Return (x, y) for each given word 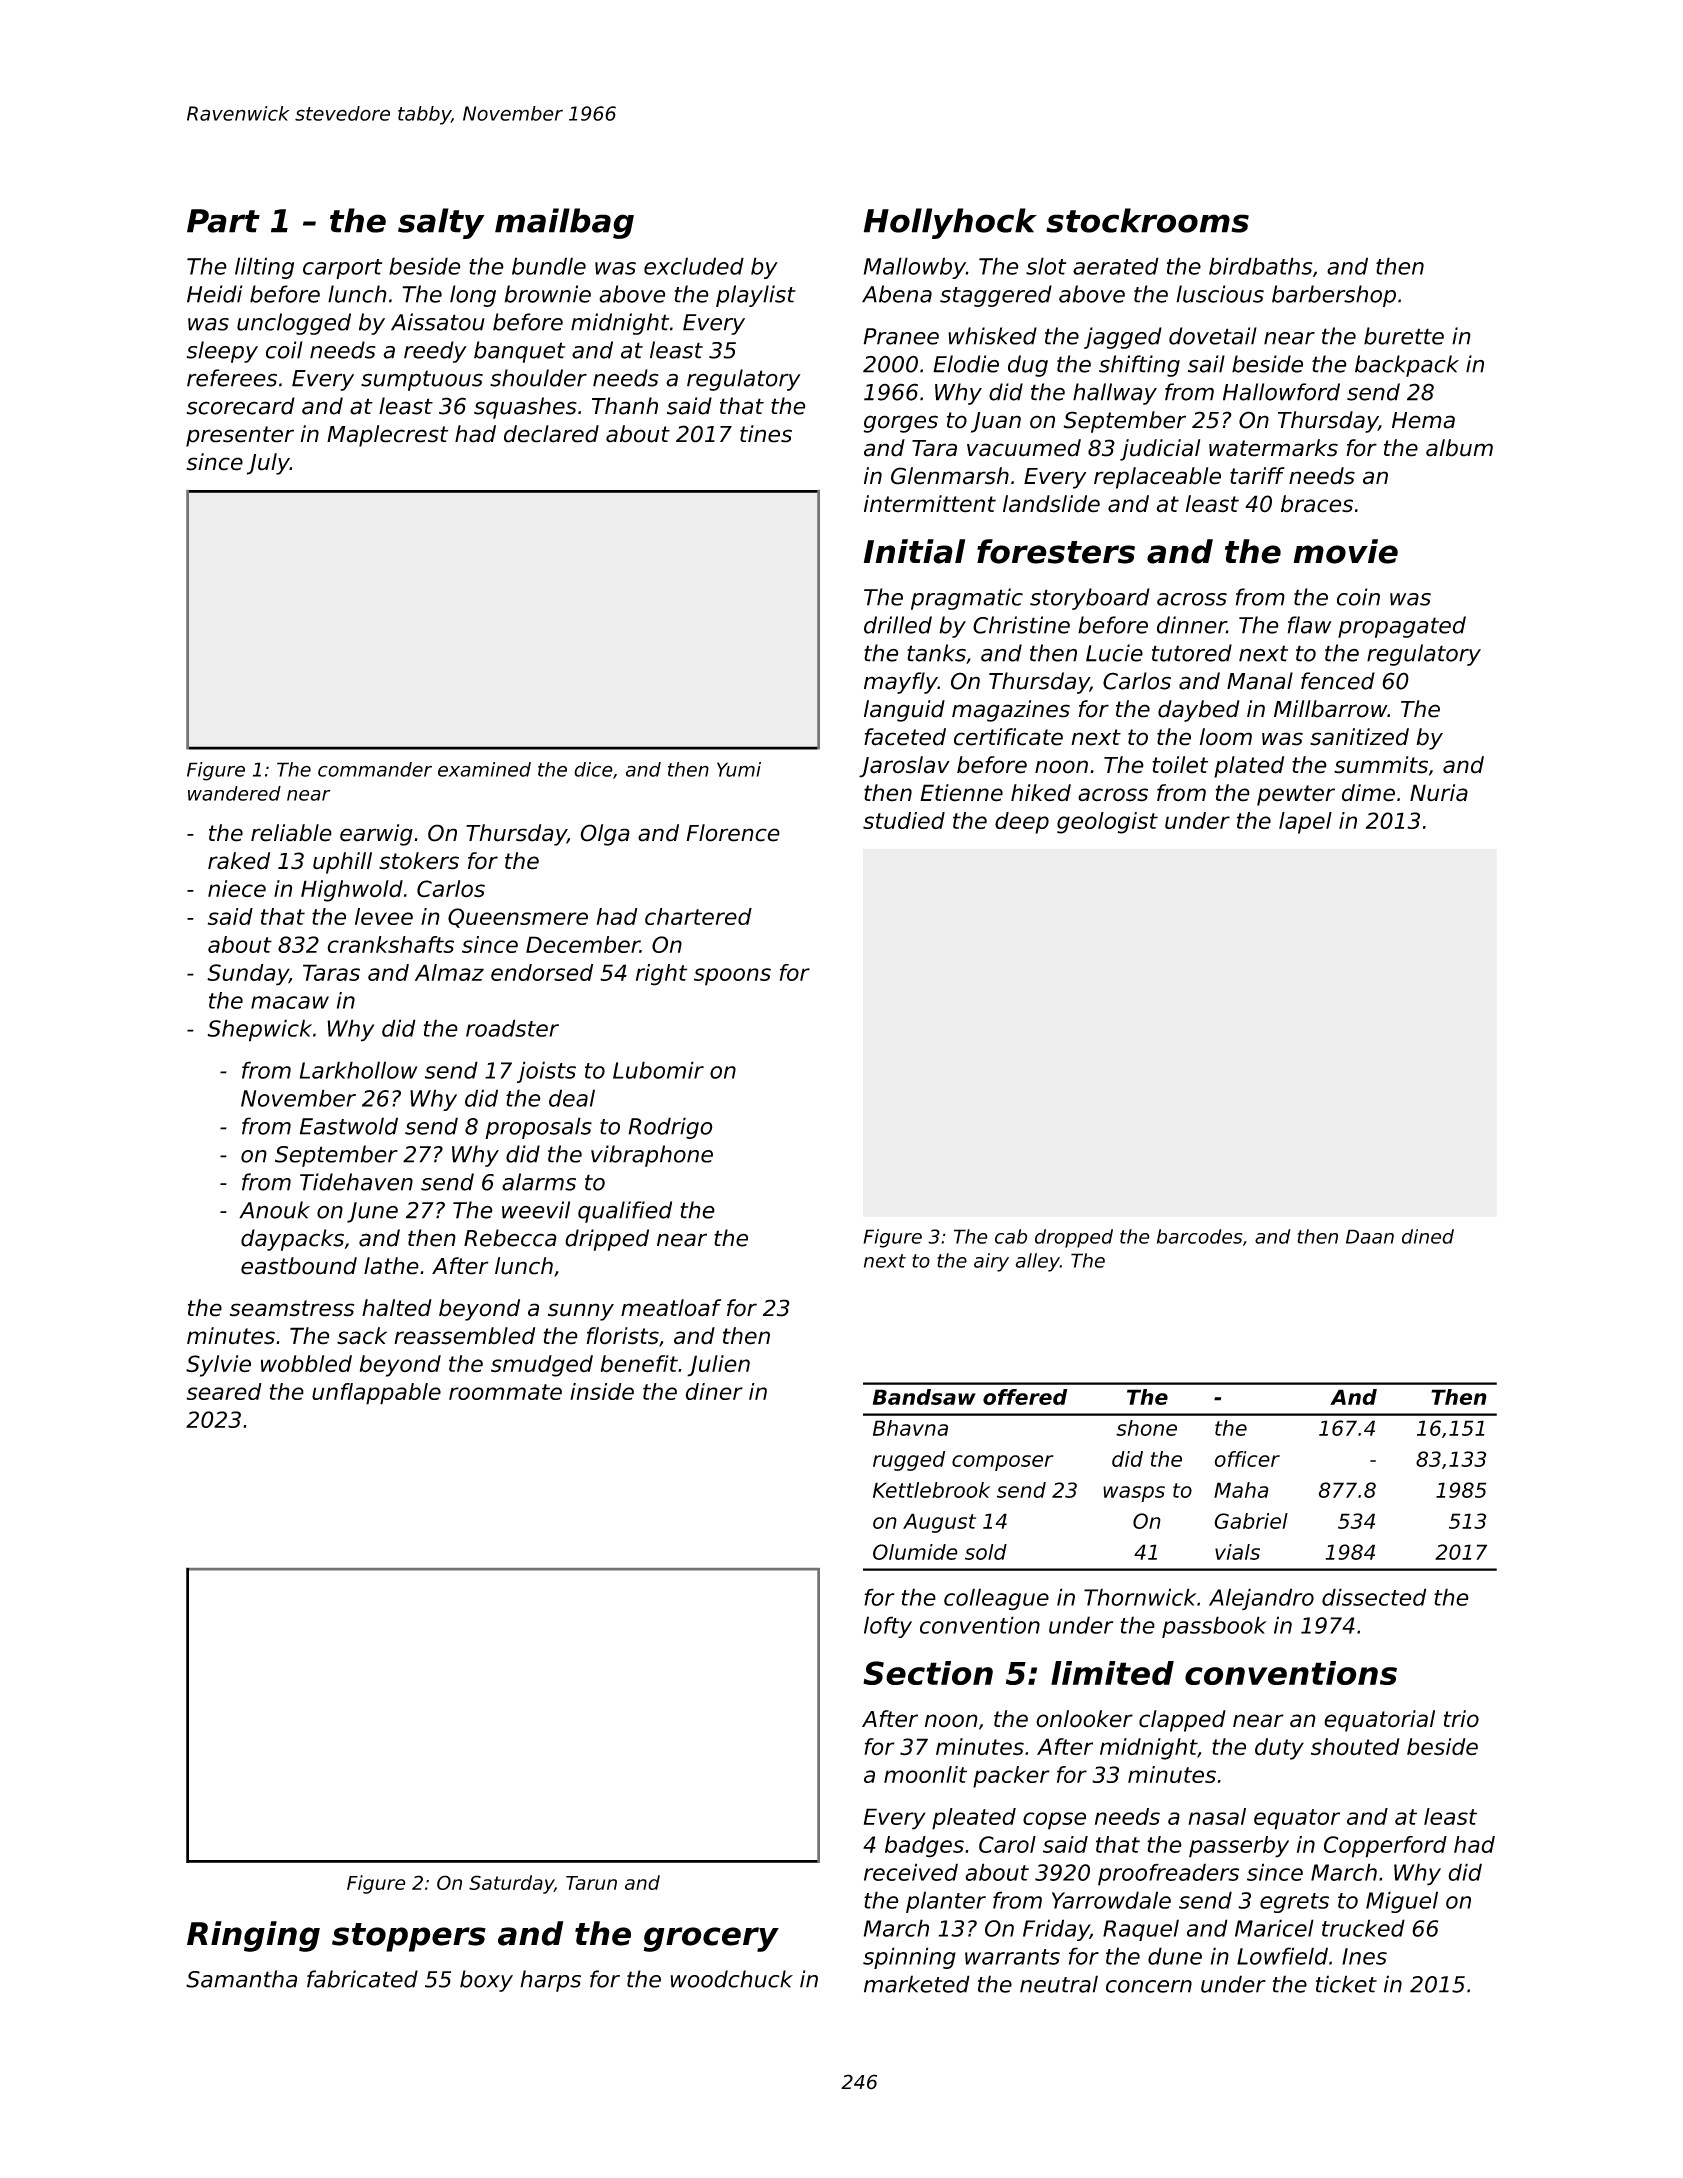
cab (1011, 1236)
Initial (914, 551)
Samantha (242, 1979)
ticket (1346, 1984)
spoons (732, 977)
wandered (234, 793)
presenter (240, 436)
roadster (512, 1028)
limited (1112, 1673)
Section (928, 1673)
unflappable (376, 1394)
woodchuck (731, 1979)
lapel (1305, 823)
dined (1428, 1236)
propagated (1402, 627)
